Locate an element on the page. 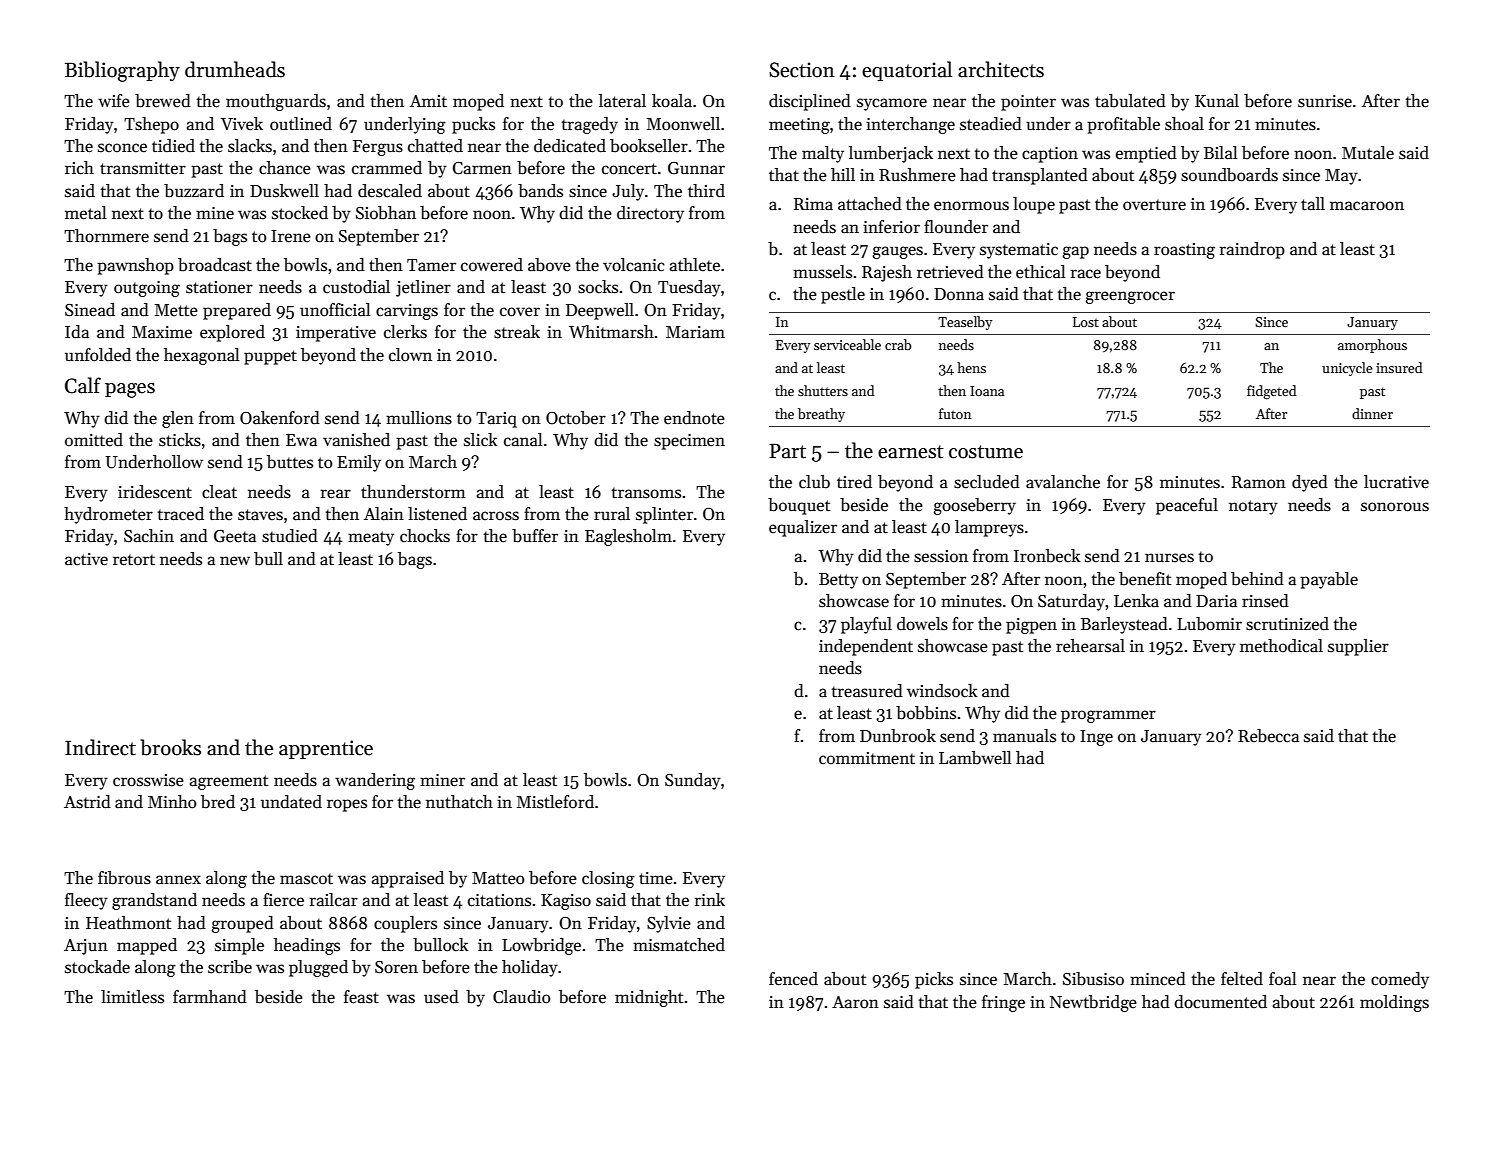  Emily is located at coordinates (359, 463).
